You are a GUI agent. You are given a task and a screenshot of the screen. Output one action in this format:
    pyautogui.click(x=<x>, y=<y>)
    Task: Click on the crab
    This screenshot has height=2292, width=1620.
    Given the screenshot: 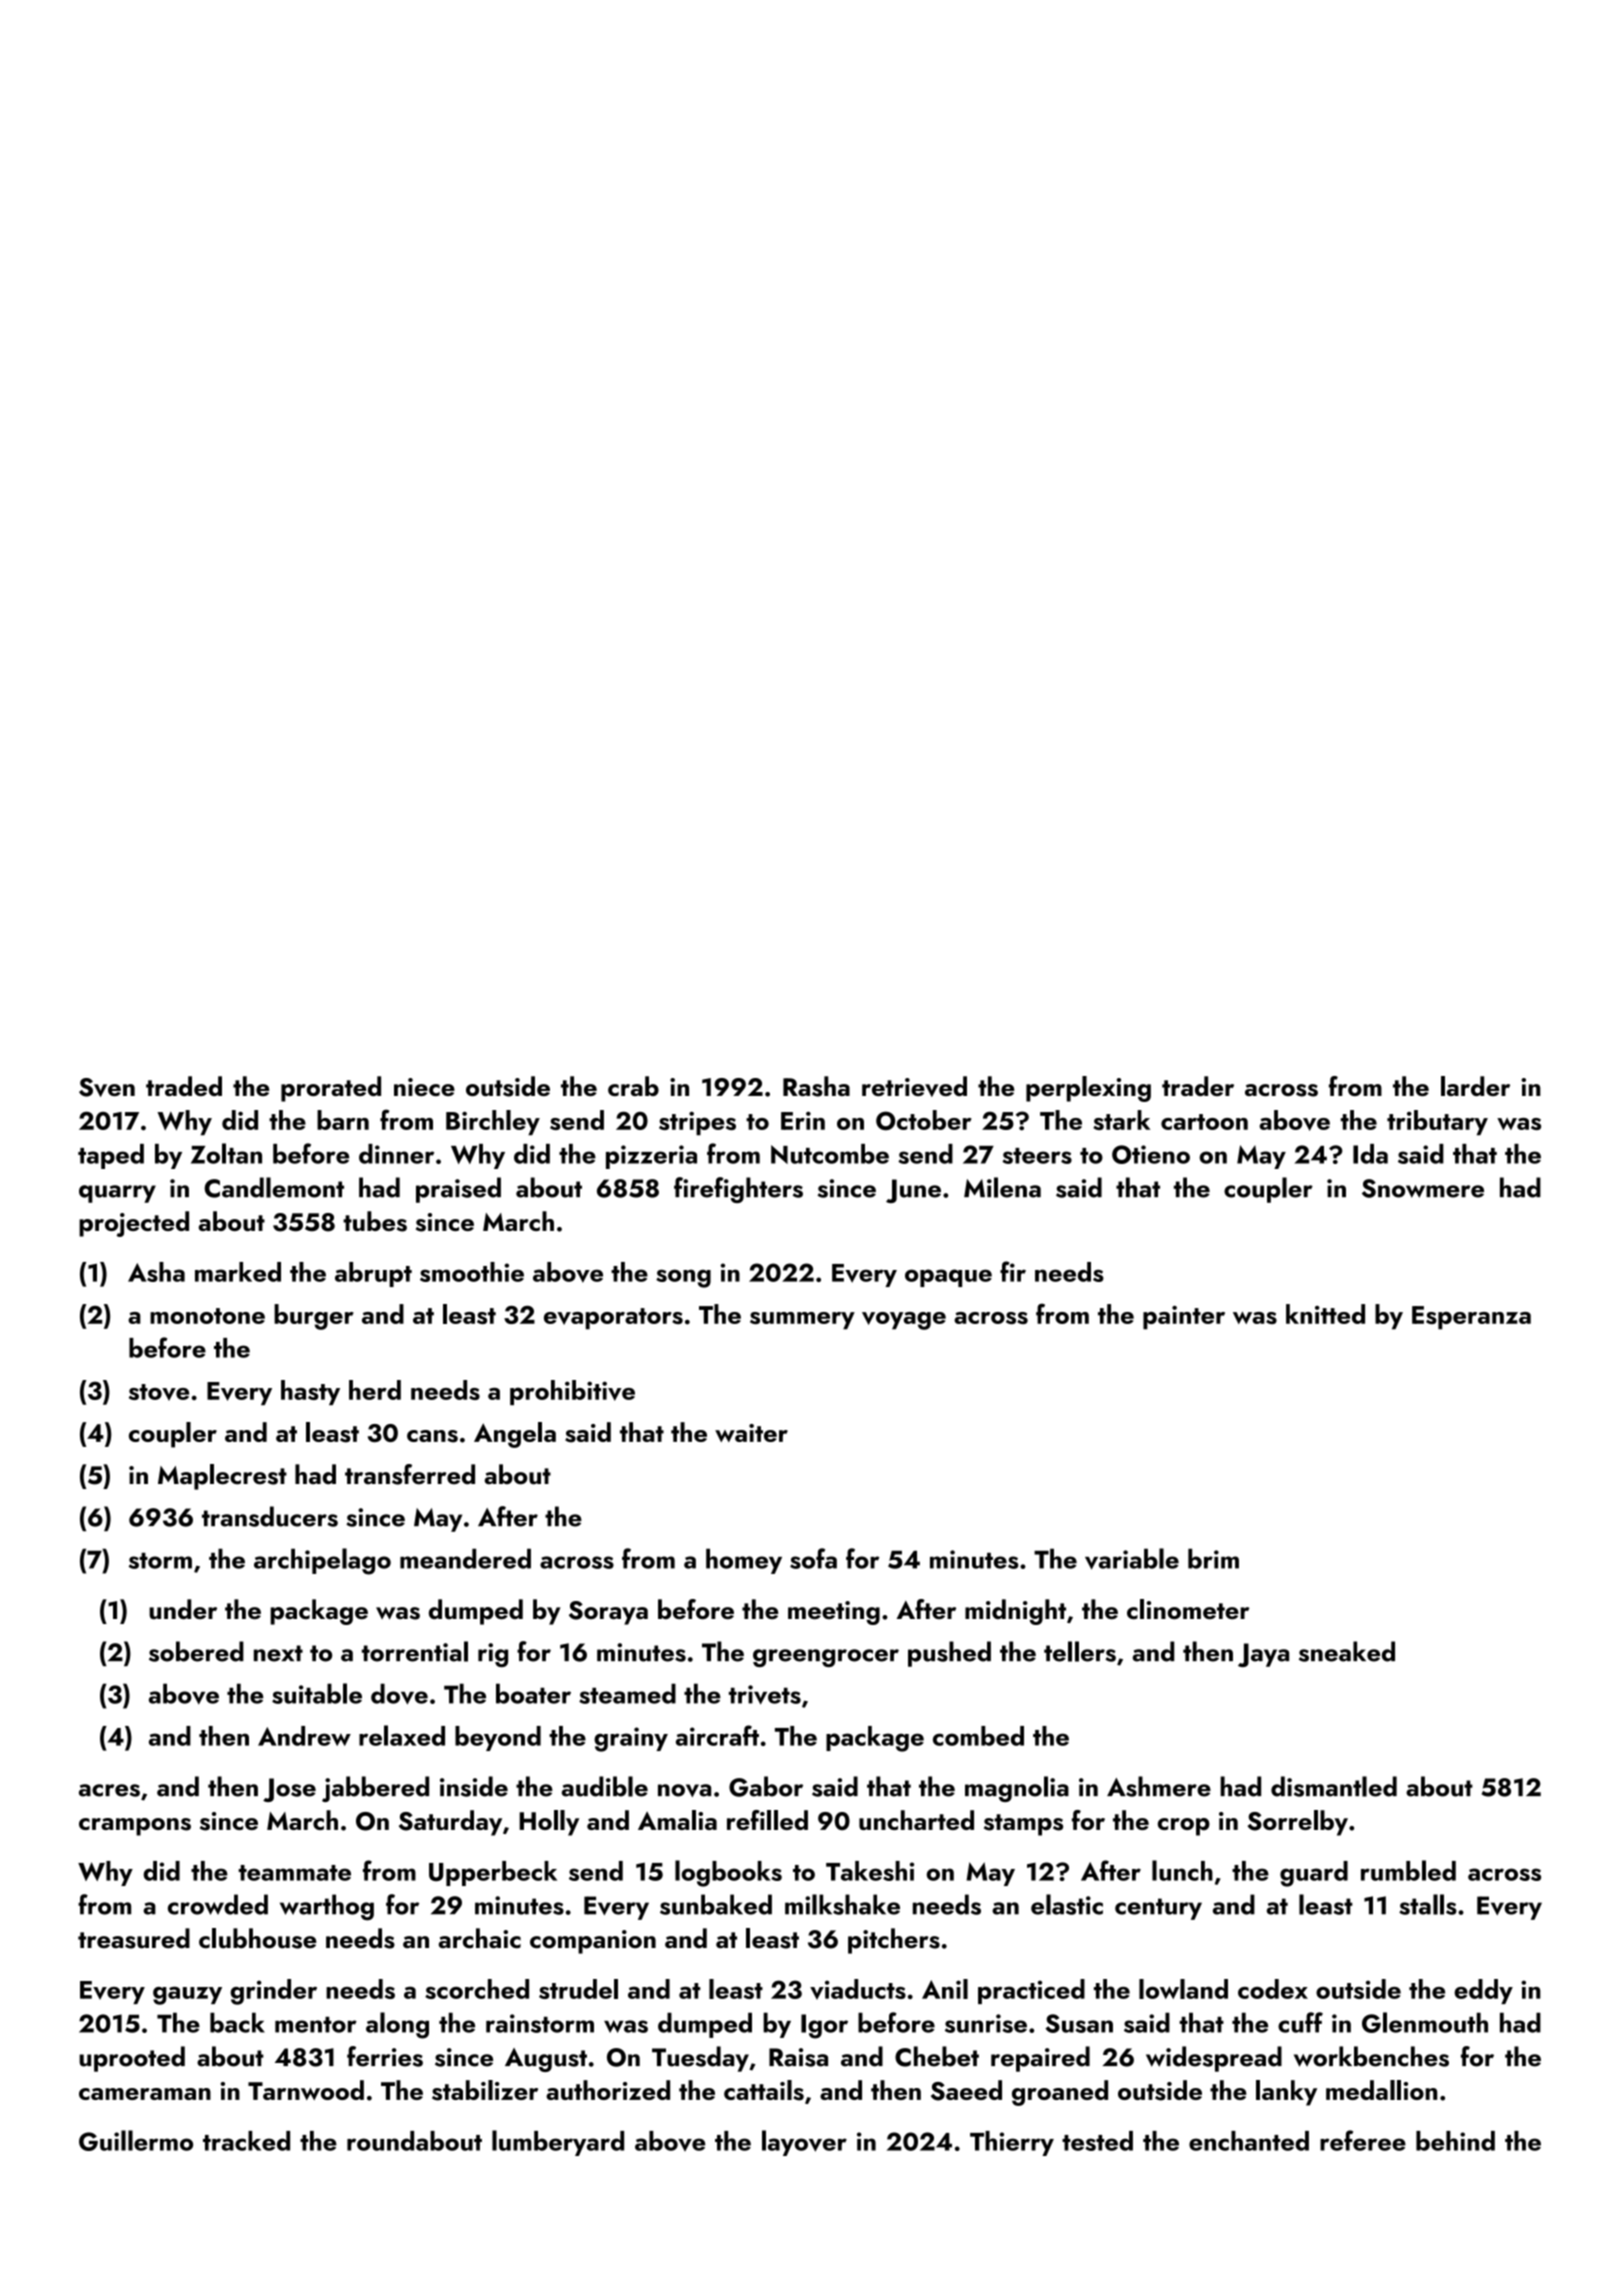 What is the action you would take?
    pyautogui.click(x=633, y=1086)
